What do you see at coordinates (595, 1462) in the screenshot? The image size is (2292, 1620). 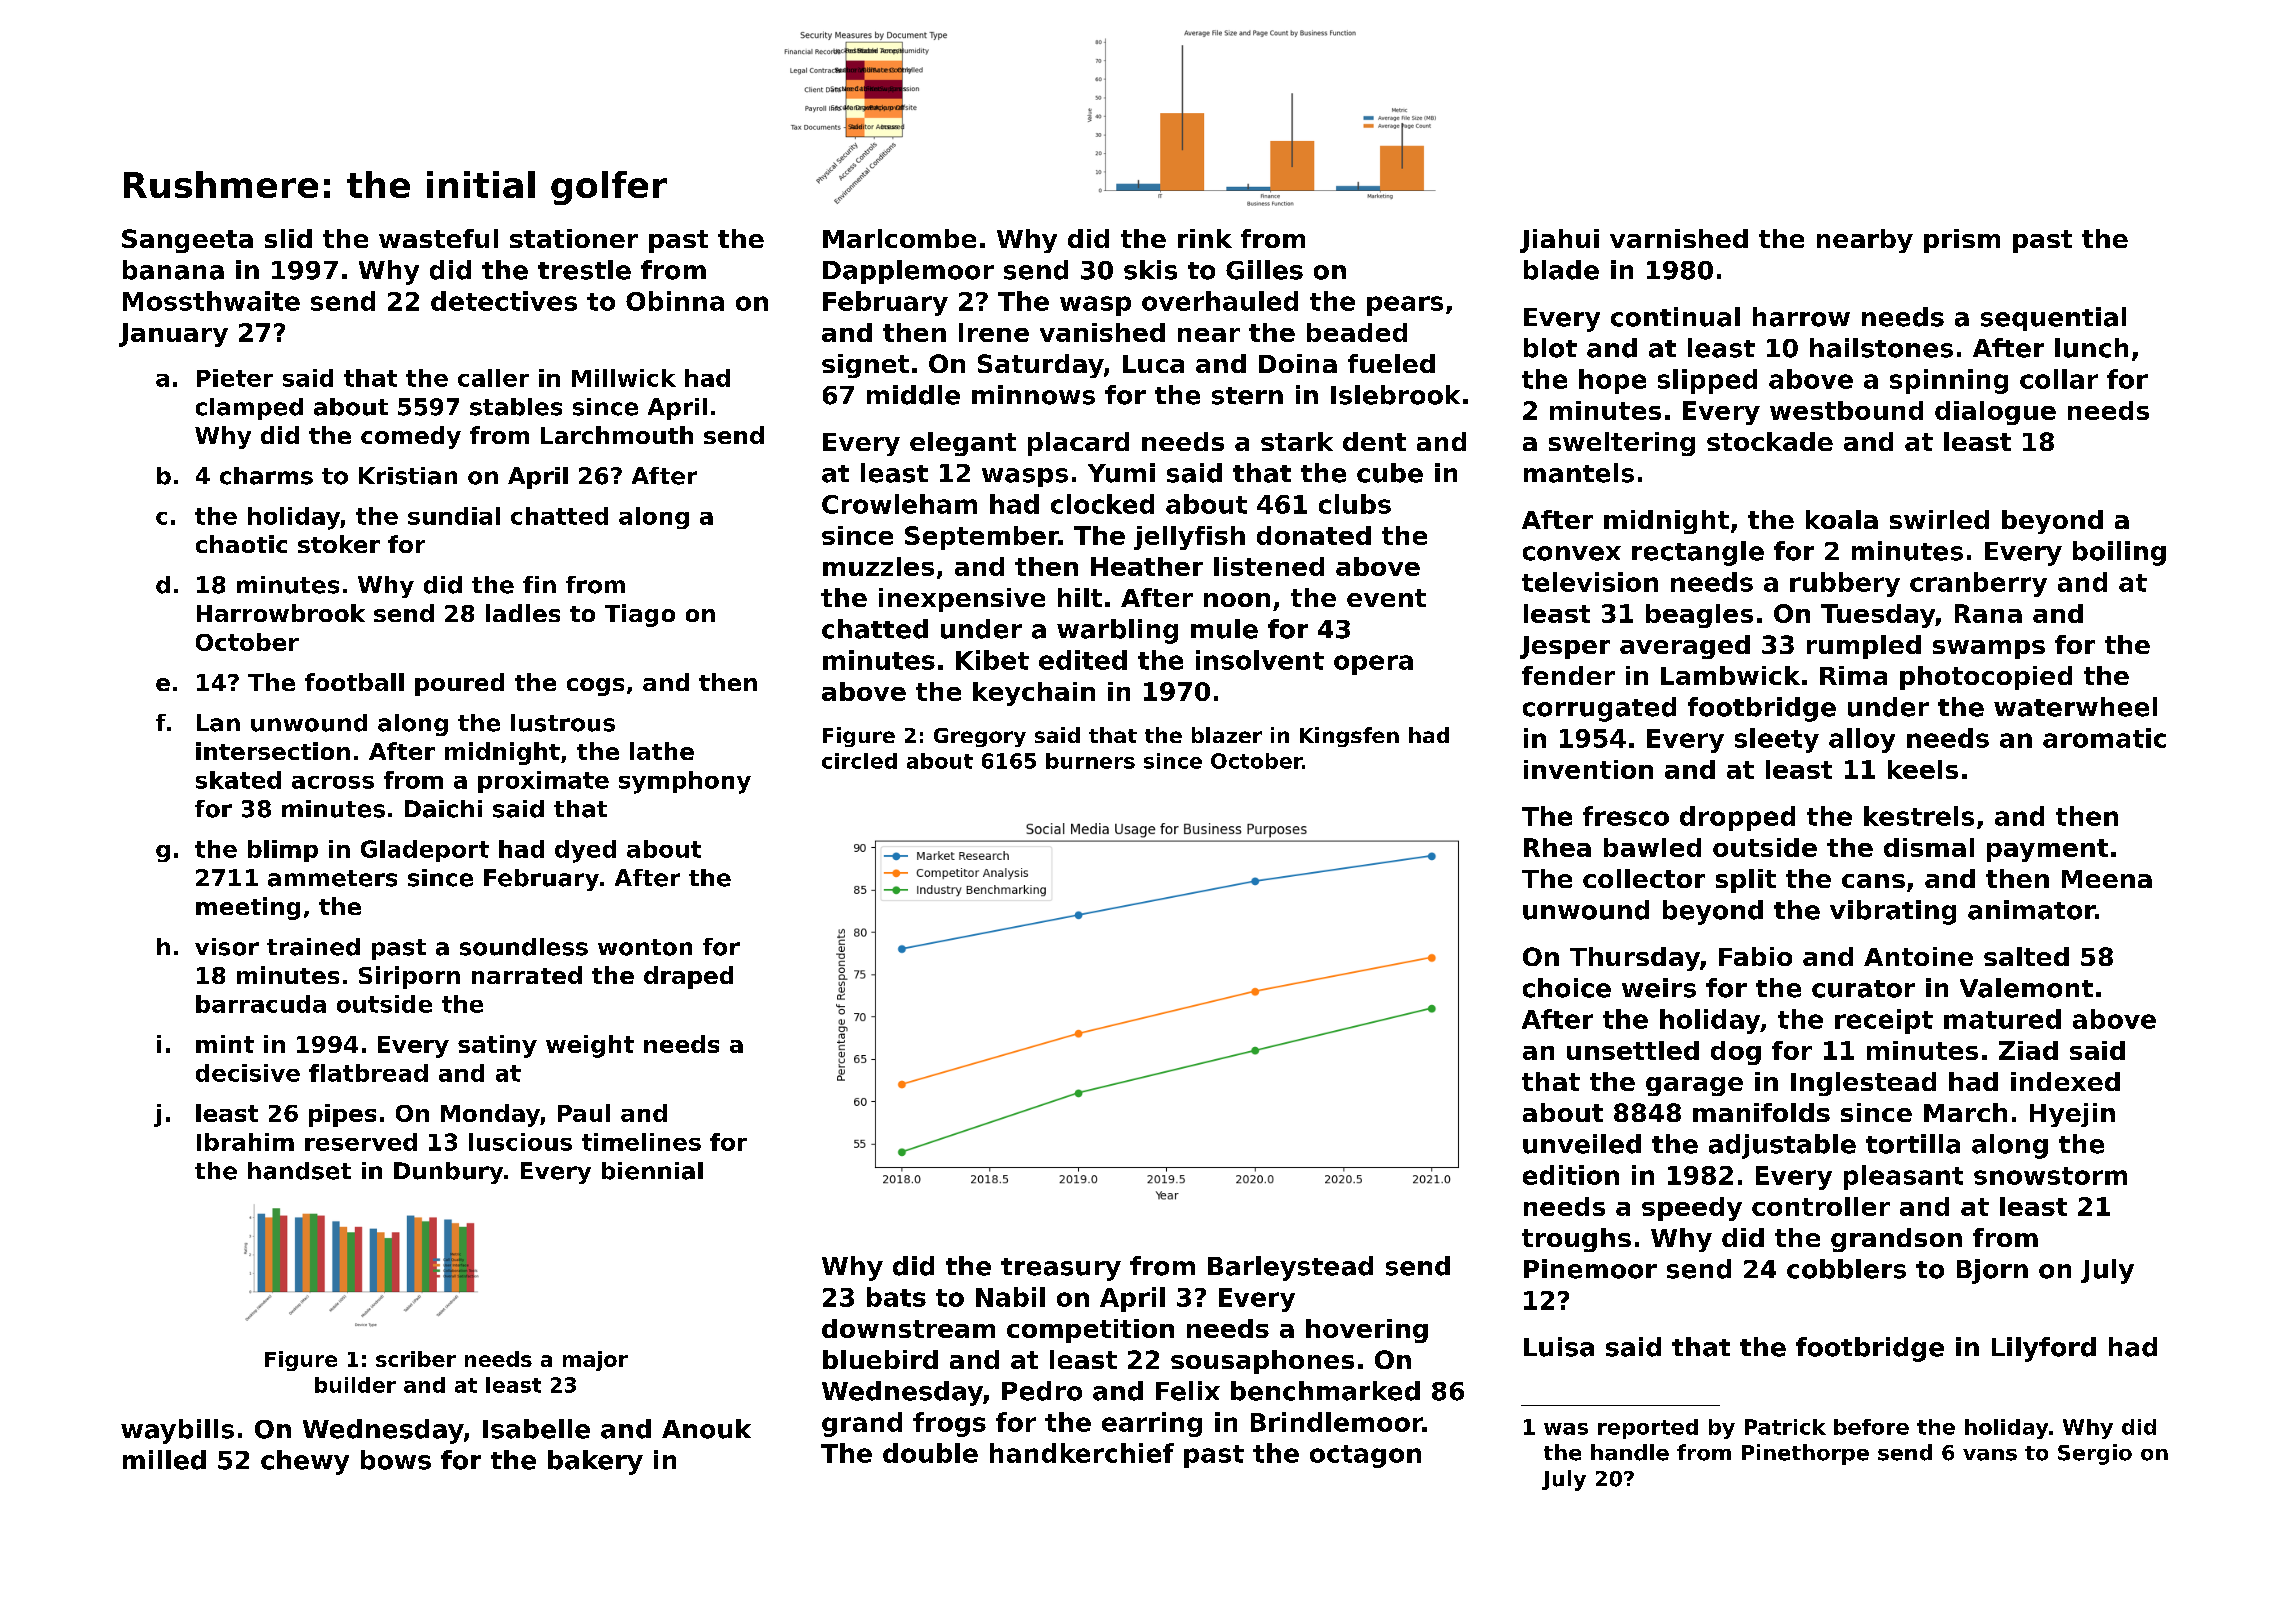 I see `bakery` at bounding box center [595, 1462].
